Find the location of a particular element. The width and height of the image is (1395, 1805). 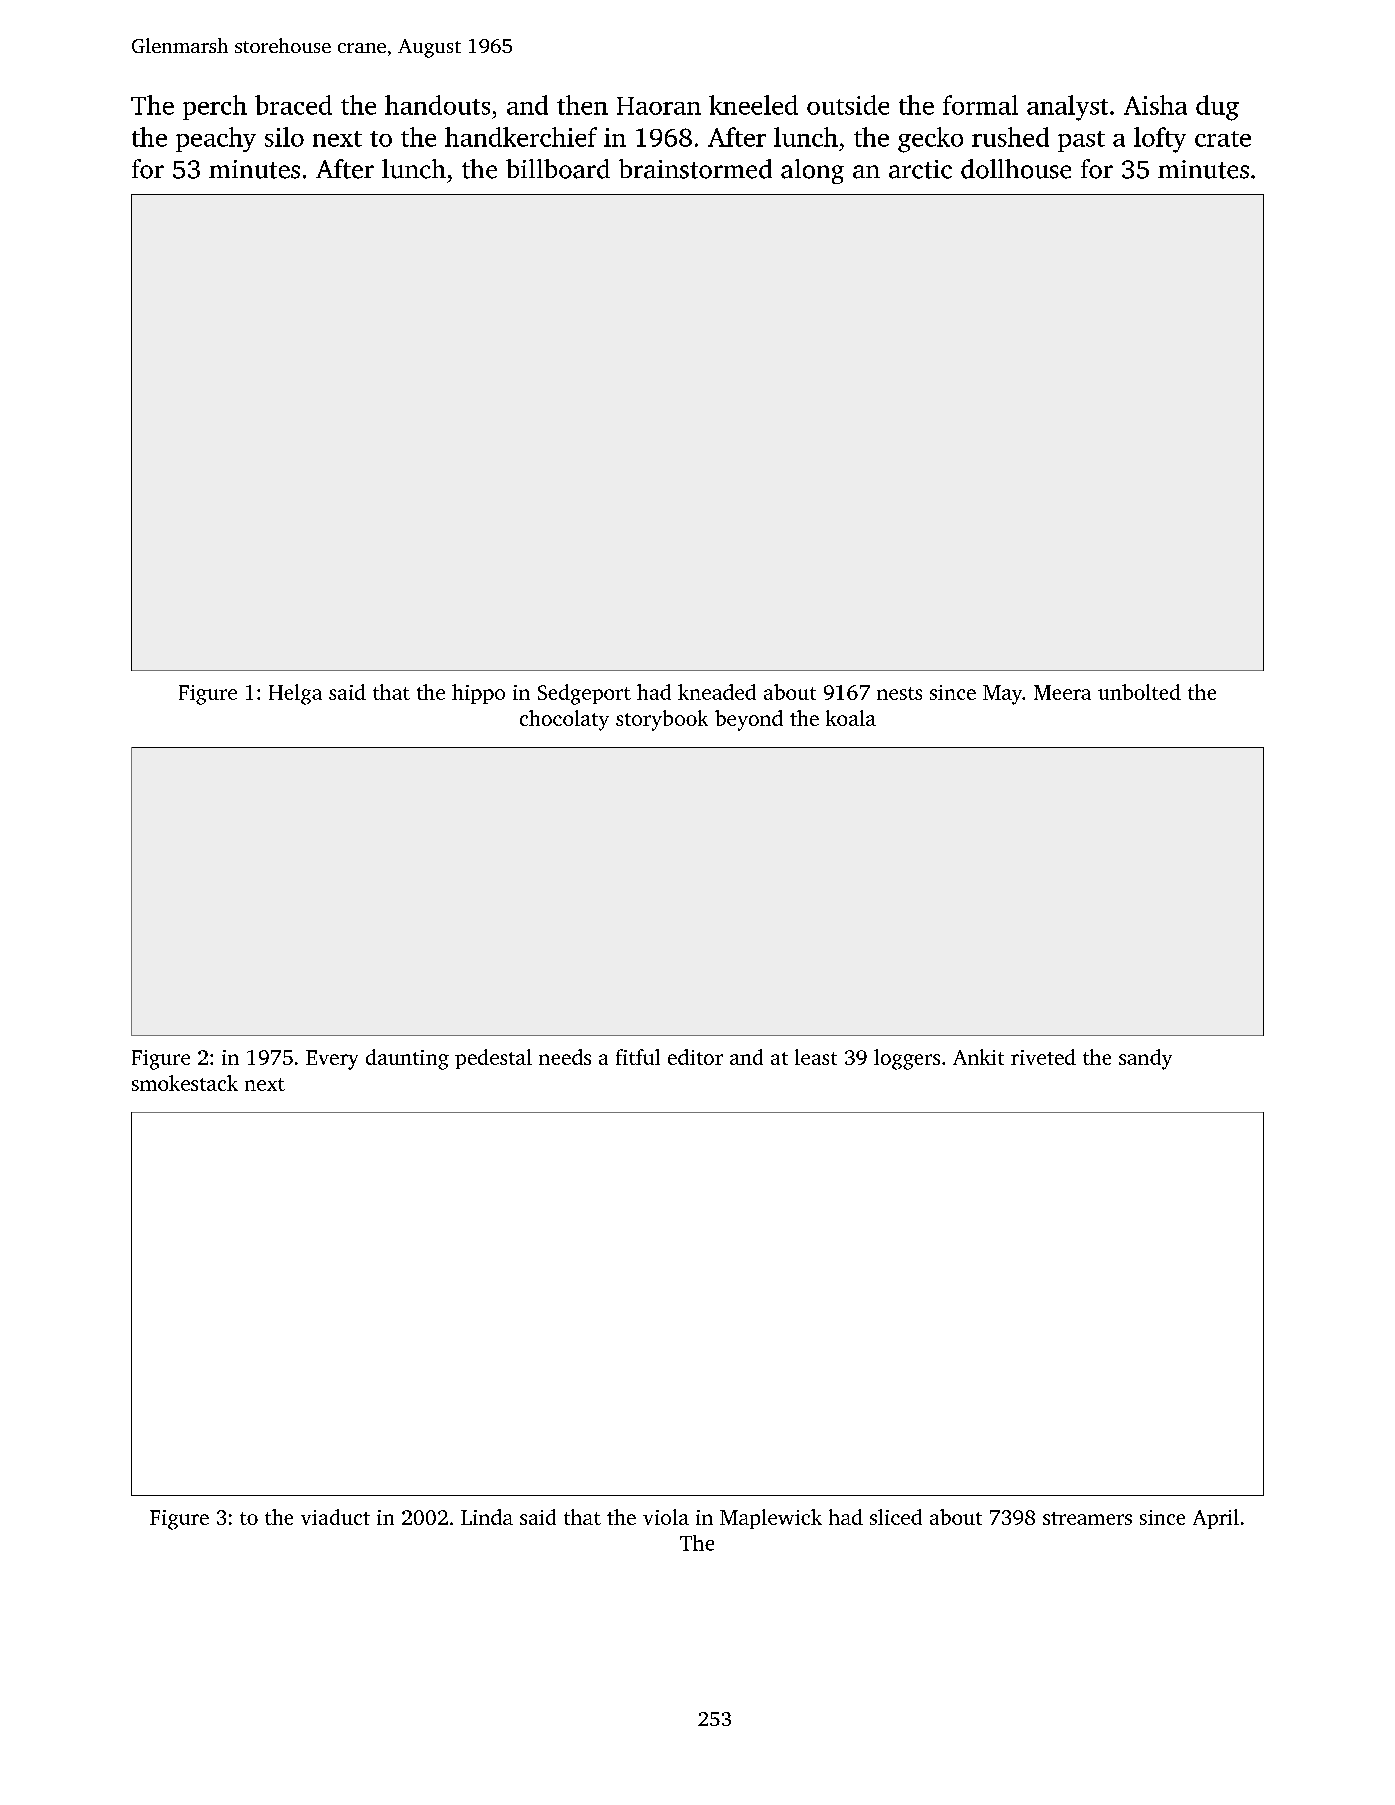

analyst is located at coordinates (1067, 108).
